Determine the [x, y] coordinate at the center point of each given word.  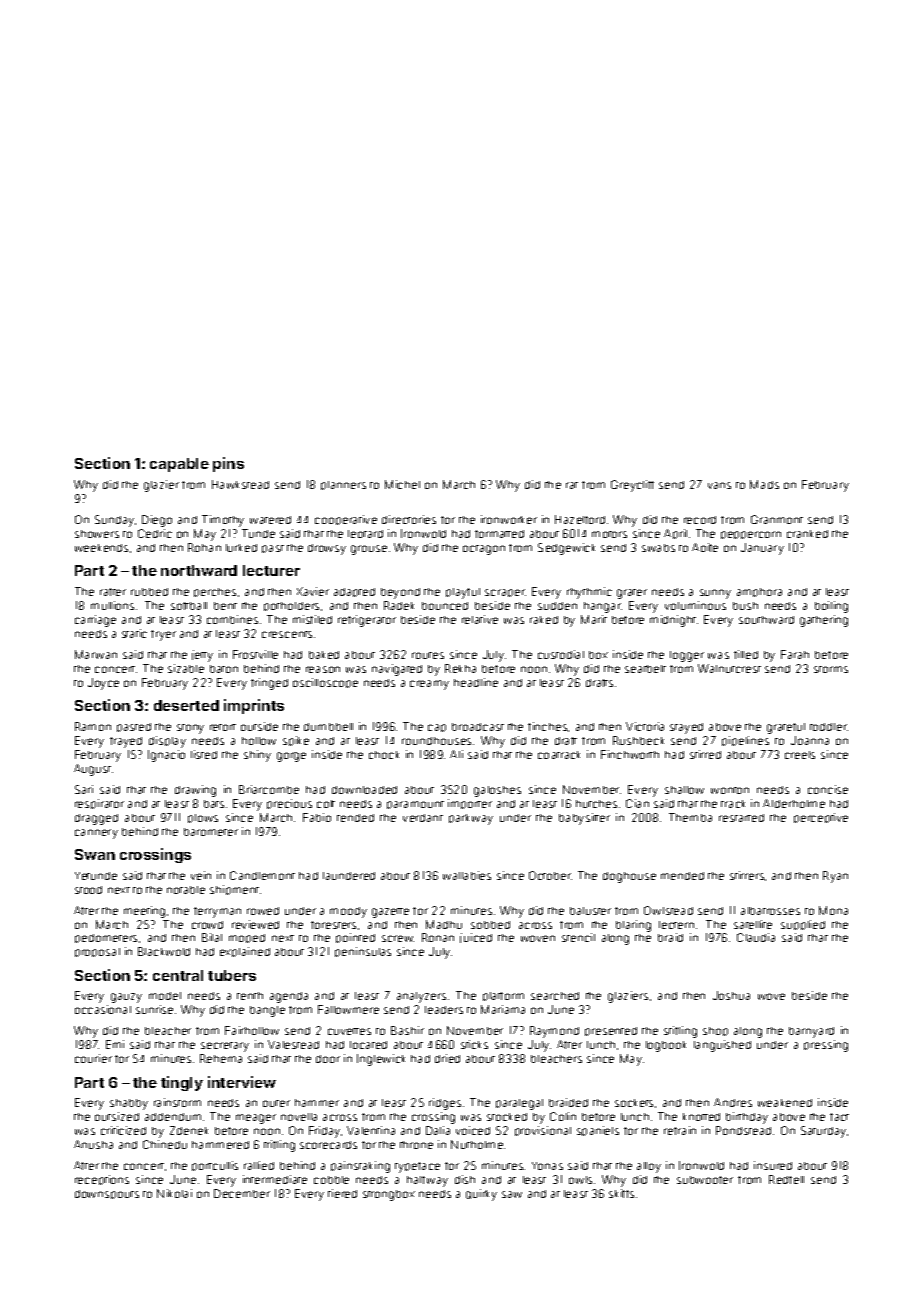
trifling [279, 1146]
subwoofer [705, 1180]
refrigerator [367, 621]
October [550, 875]
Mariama [503, 1009]
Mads [764, 484]
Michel [402, 484]
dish [465, 1179]
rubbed [149, 592]
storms [831, 669]
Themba [690, 817]
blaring [633, 926]
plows [203, 818]
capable [179, 465]
